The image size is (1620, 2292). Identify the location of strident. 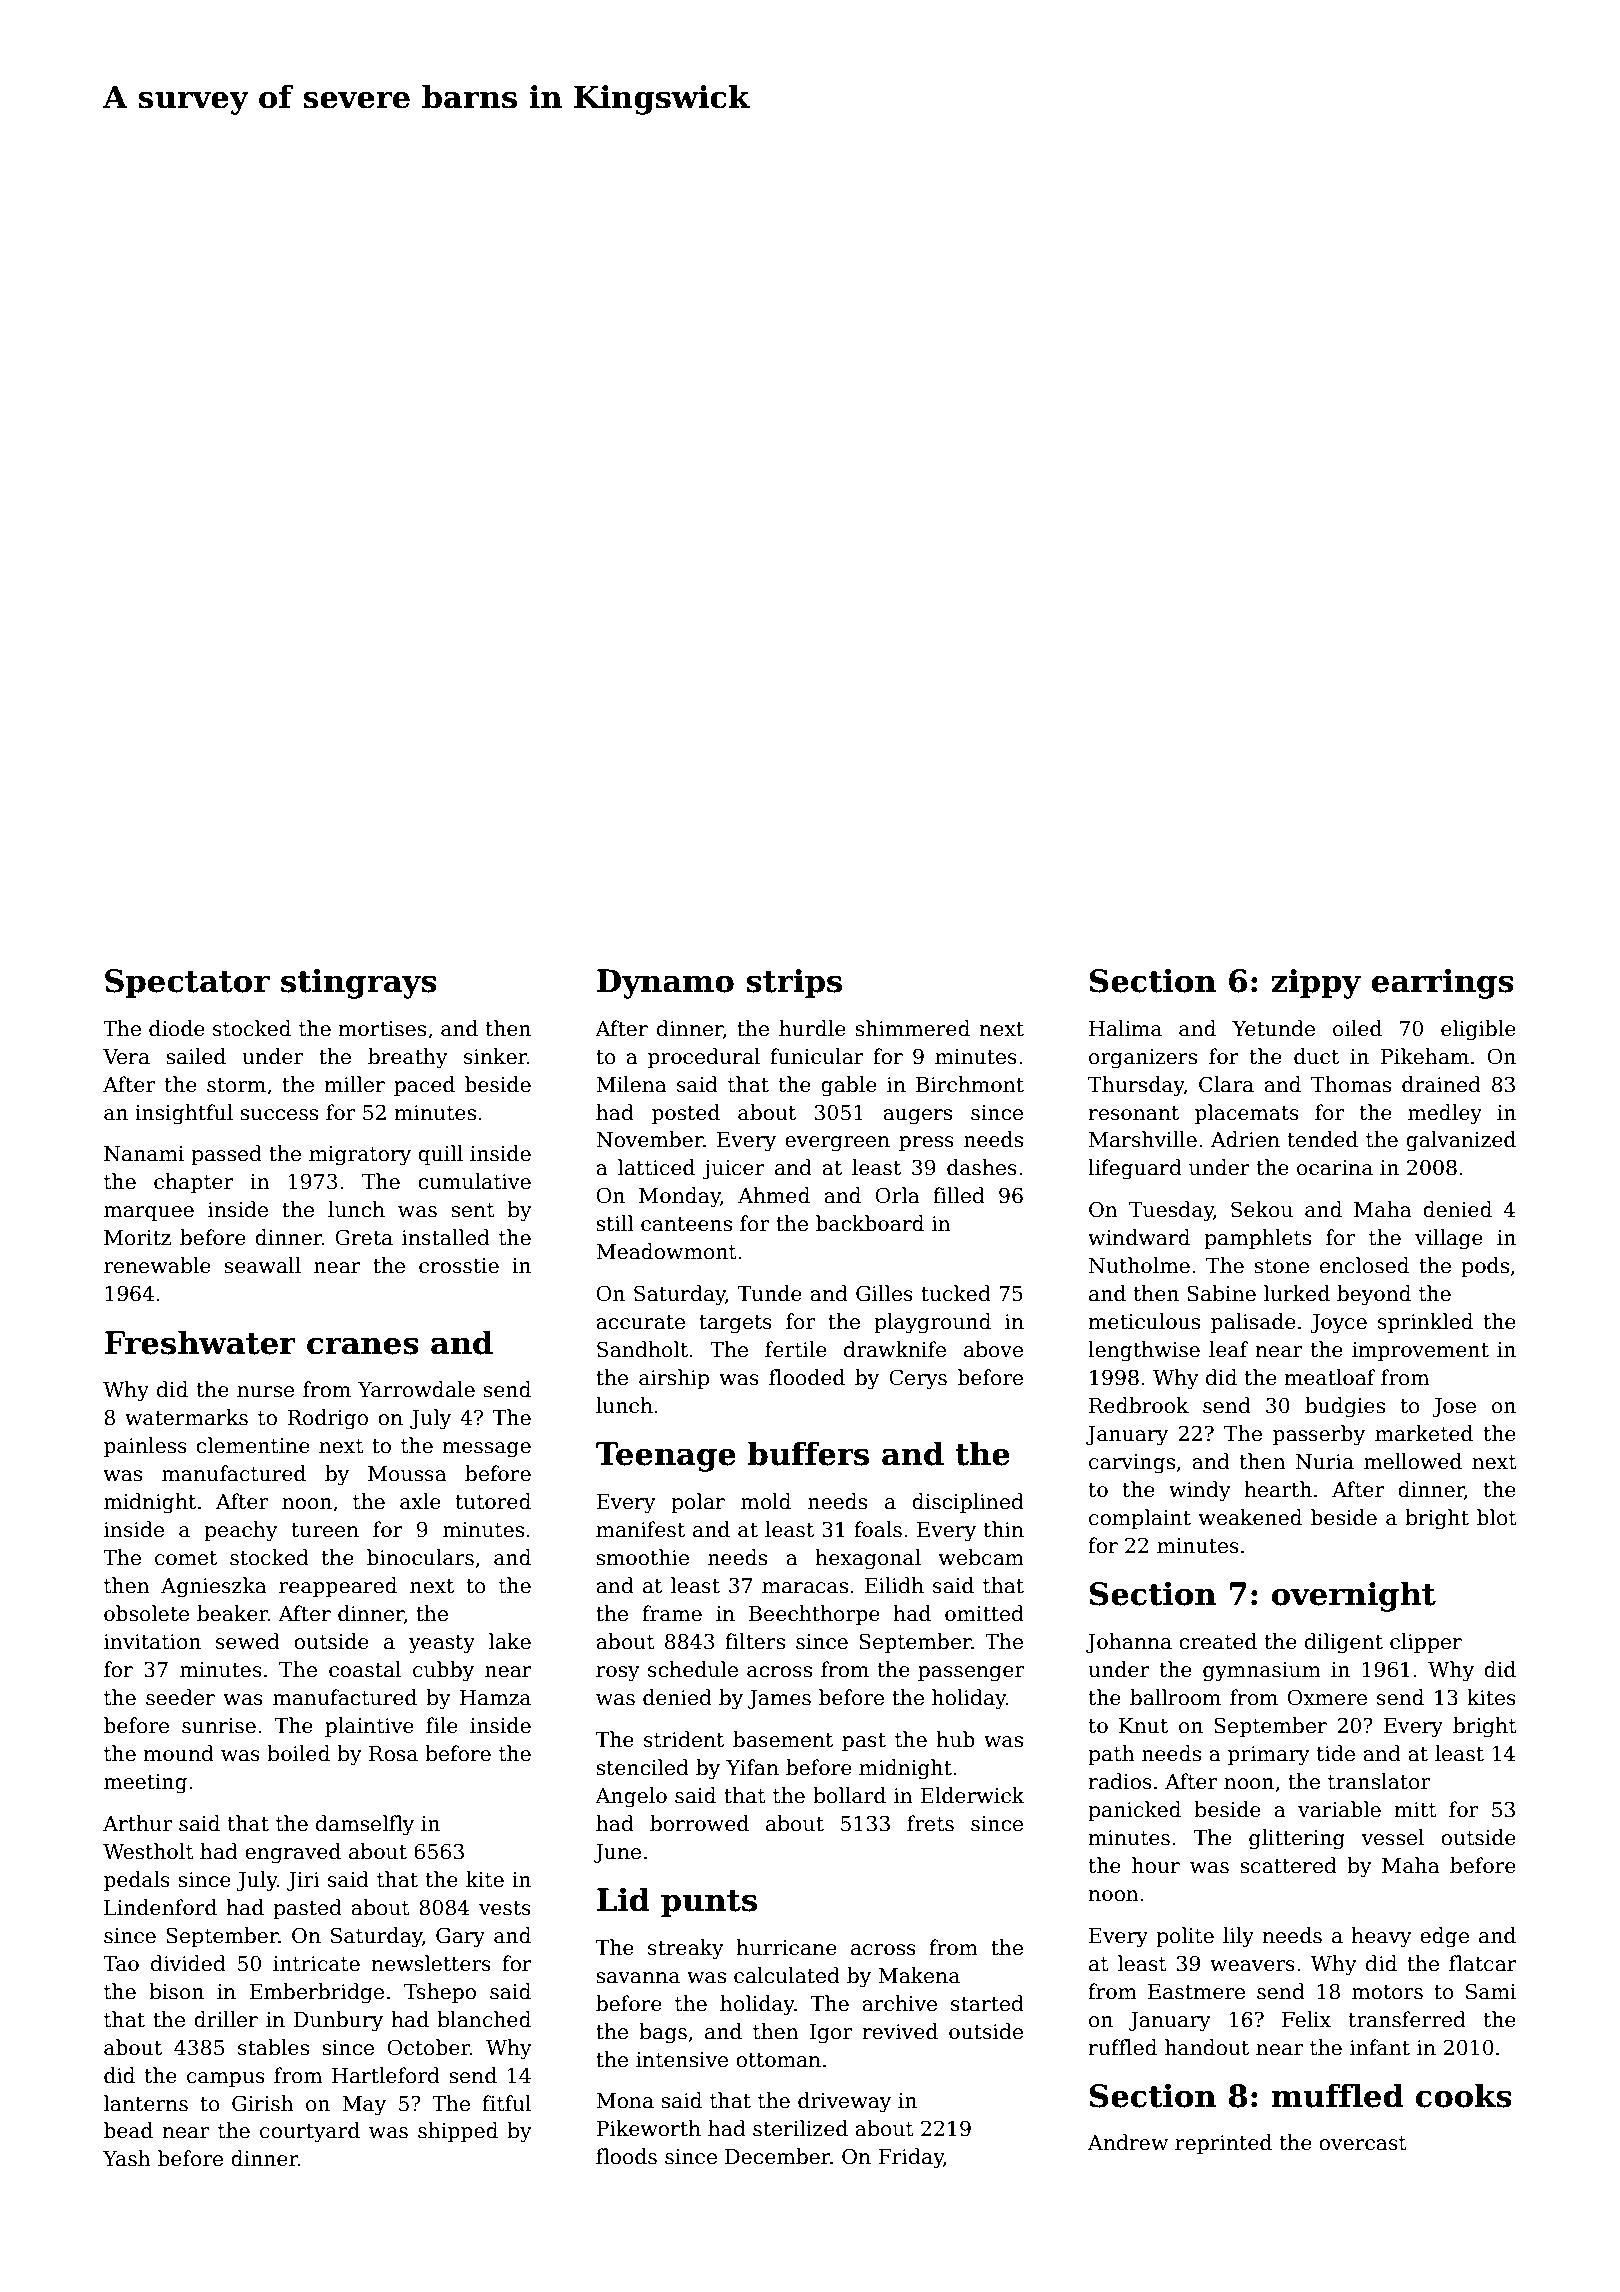
(684, 1739).
